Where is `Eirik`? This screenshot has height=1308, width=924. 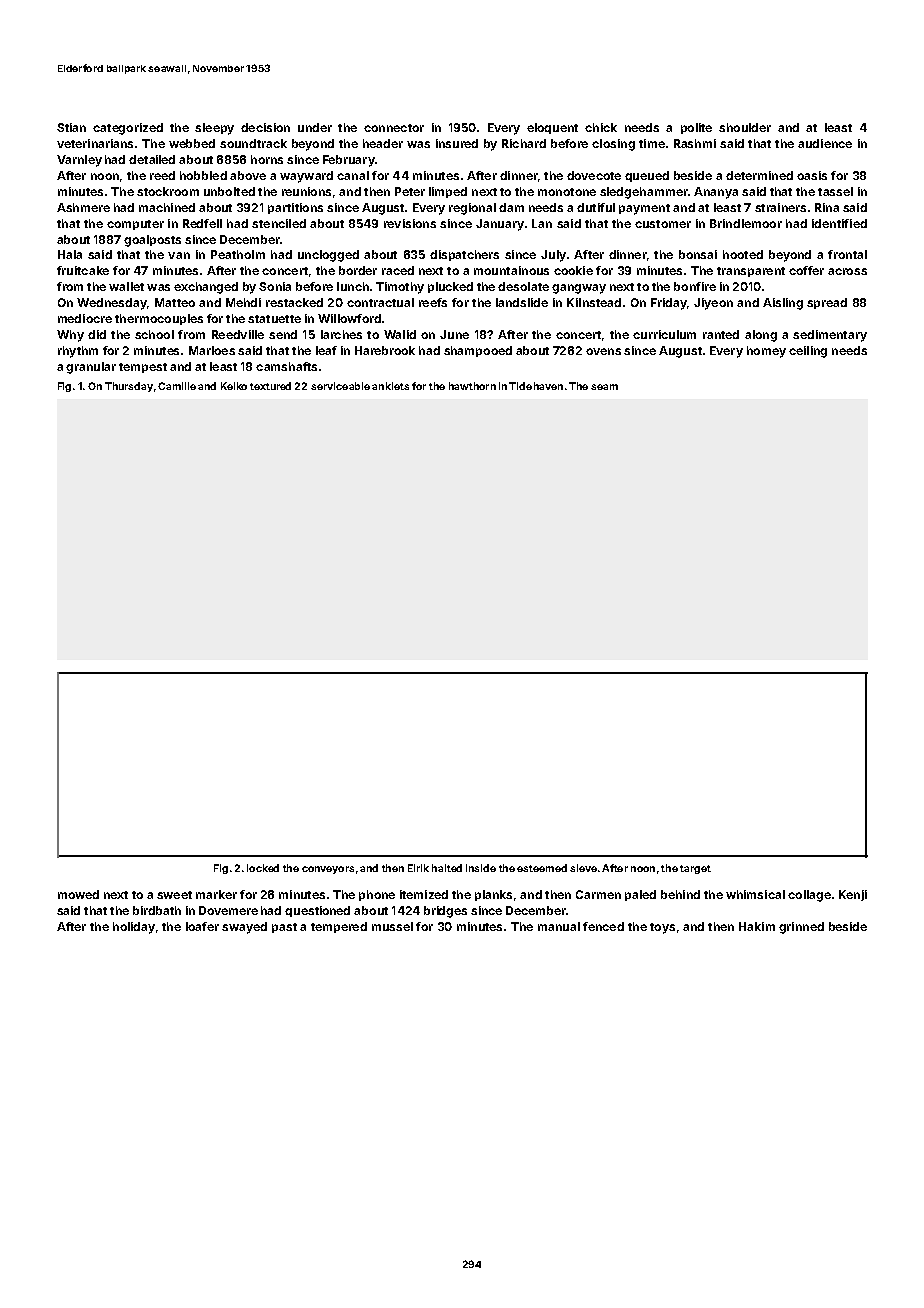 Eirik is located at coordinates (418, 868).
